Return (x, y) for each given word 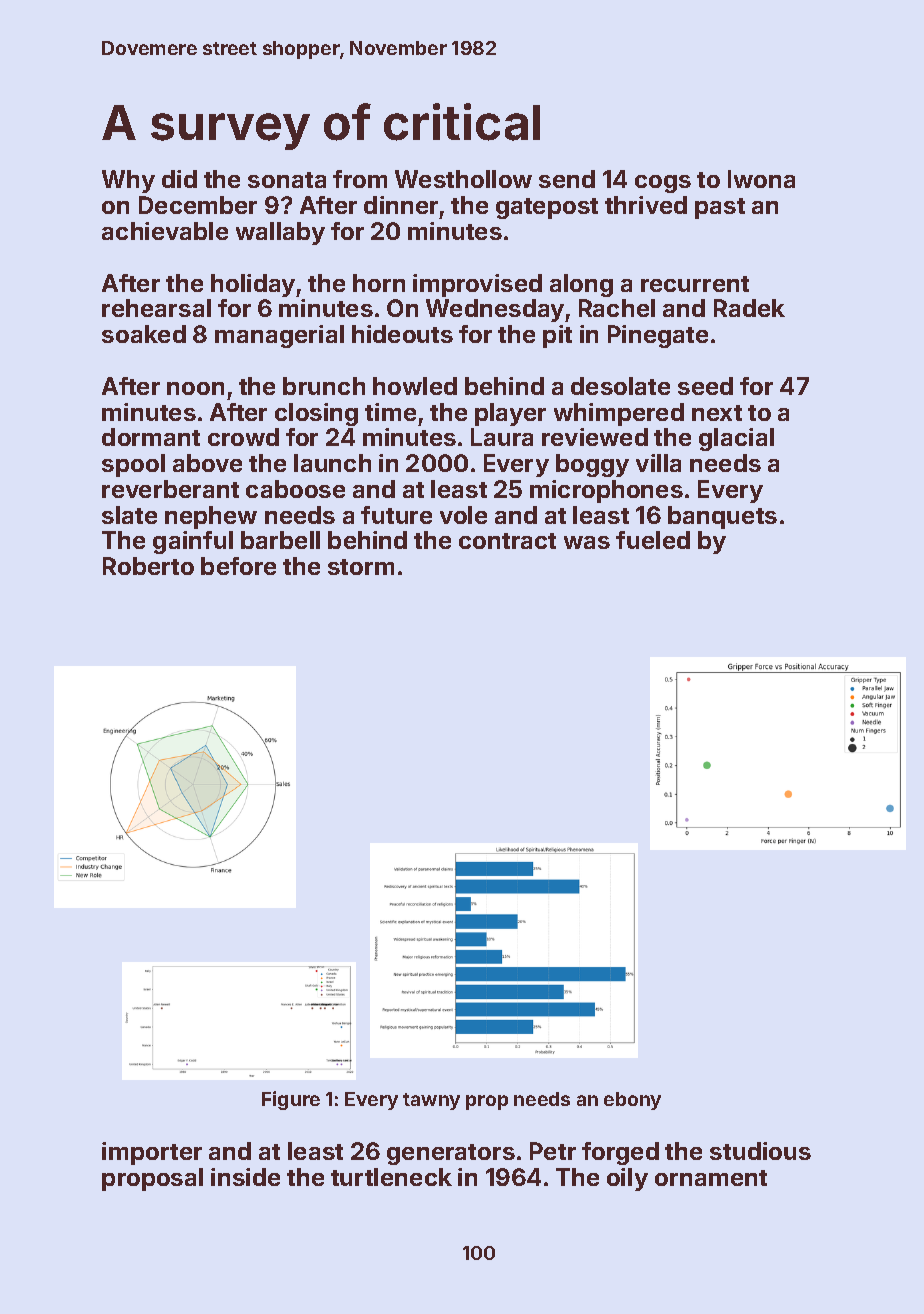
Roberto (148, 566)
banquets (722, 517)
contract (507, 541)
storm (361, 567)
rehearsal (156, 308)
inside (245, 1177)
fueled (653, 540)
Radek (749, 308)
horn (379, 283)
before (238, 566)
